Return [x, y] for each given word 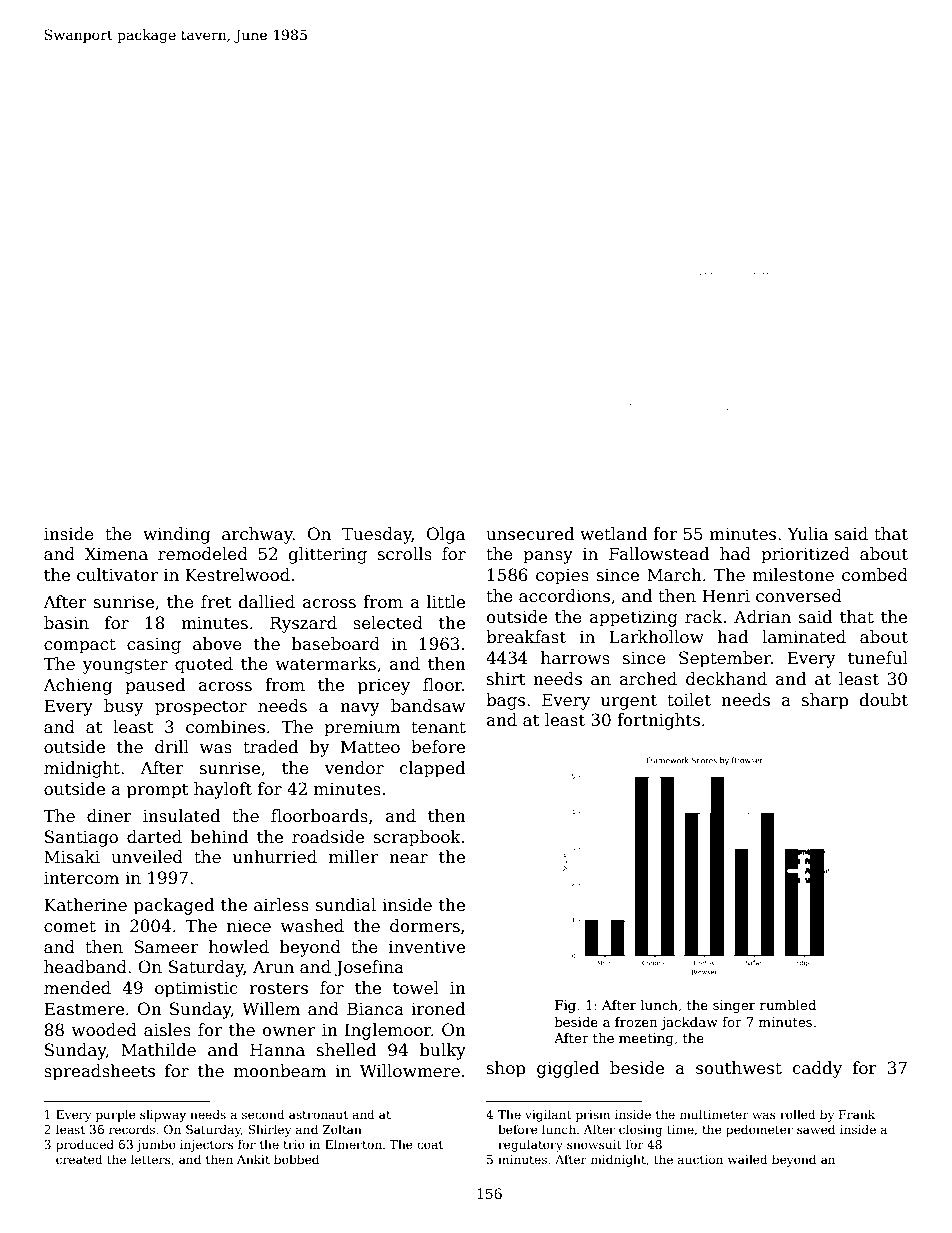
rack [704, 617]
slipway [163, 1115]
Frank [857, 1114]
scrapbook [417, 838]
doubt [883, 700]
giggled [568, 1069]
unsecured [530, 534]
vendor [354, 768]
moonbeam [280, 1071]
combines [225, 727]
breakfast [526, 637]
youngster [125, 666]
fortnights [658, 721]
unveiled [147, 857]
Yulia [807, 534]
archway [257, 535]
